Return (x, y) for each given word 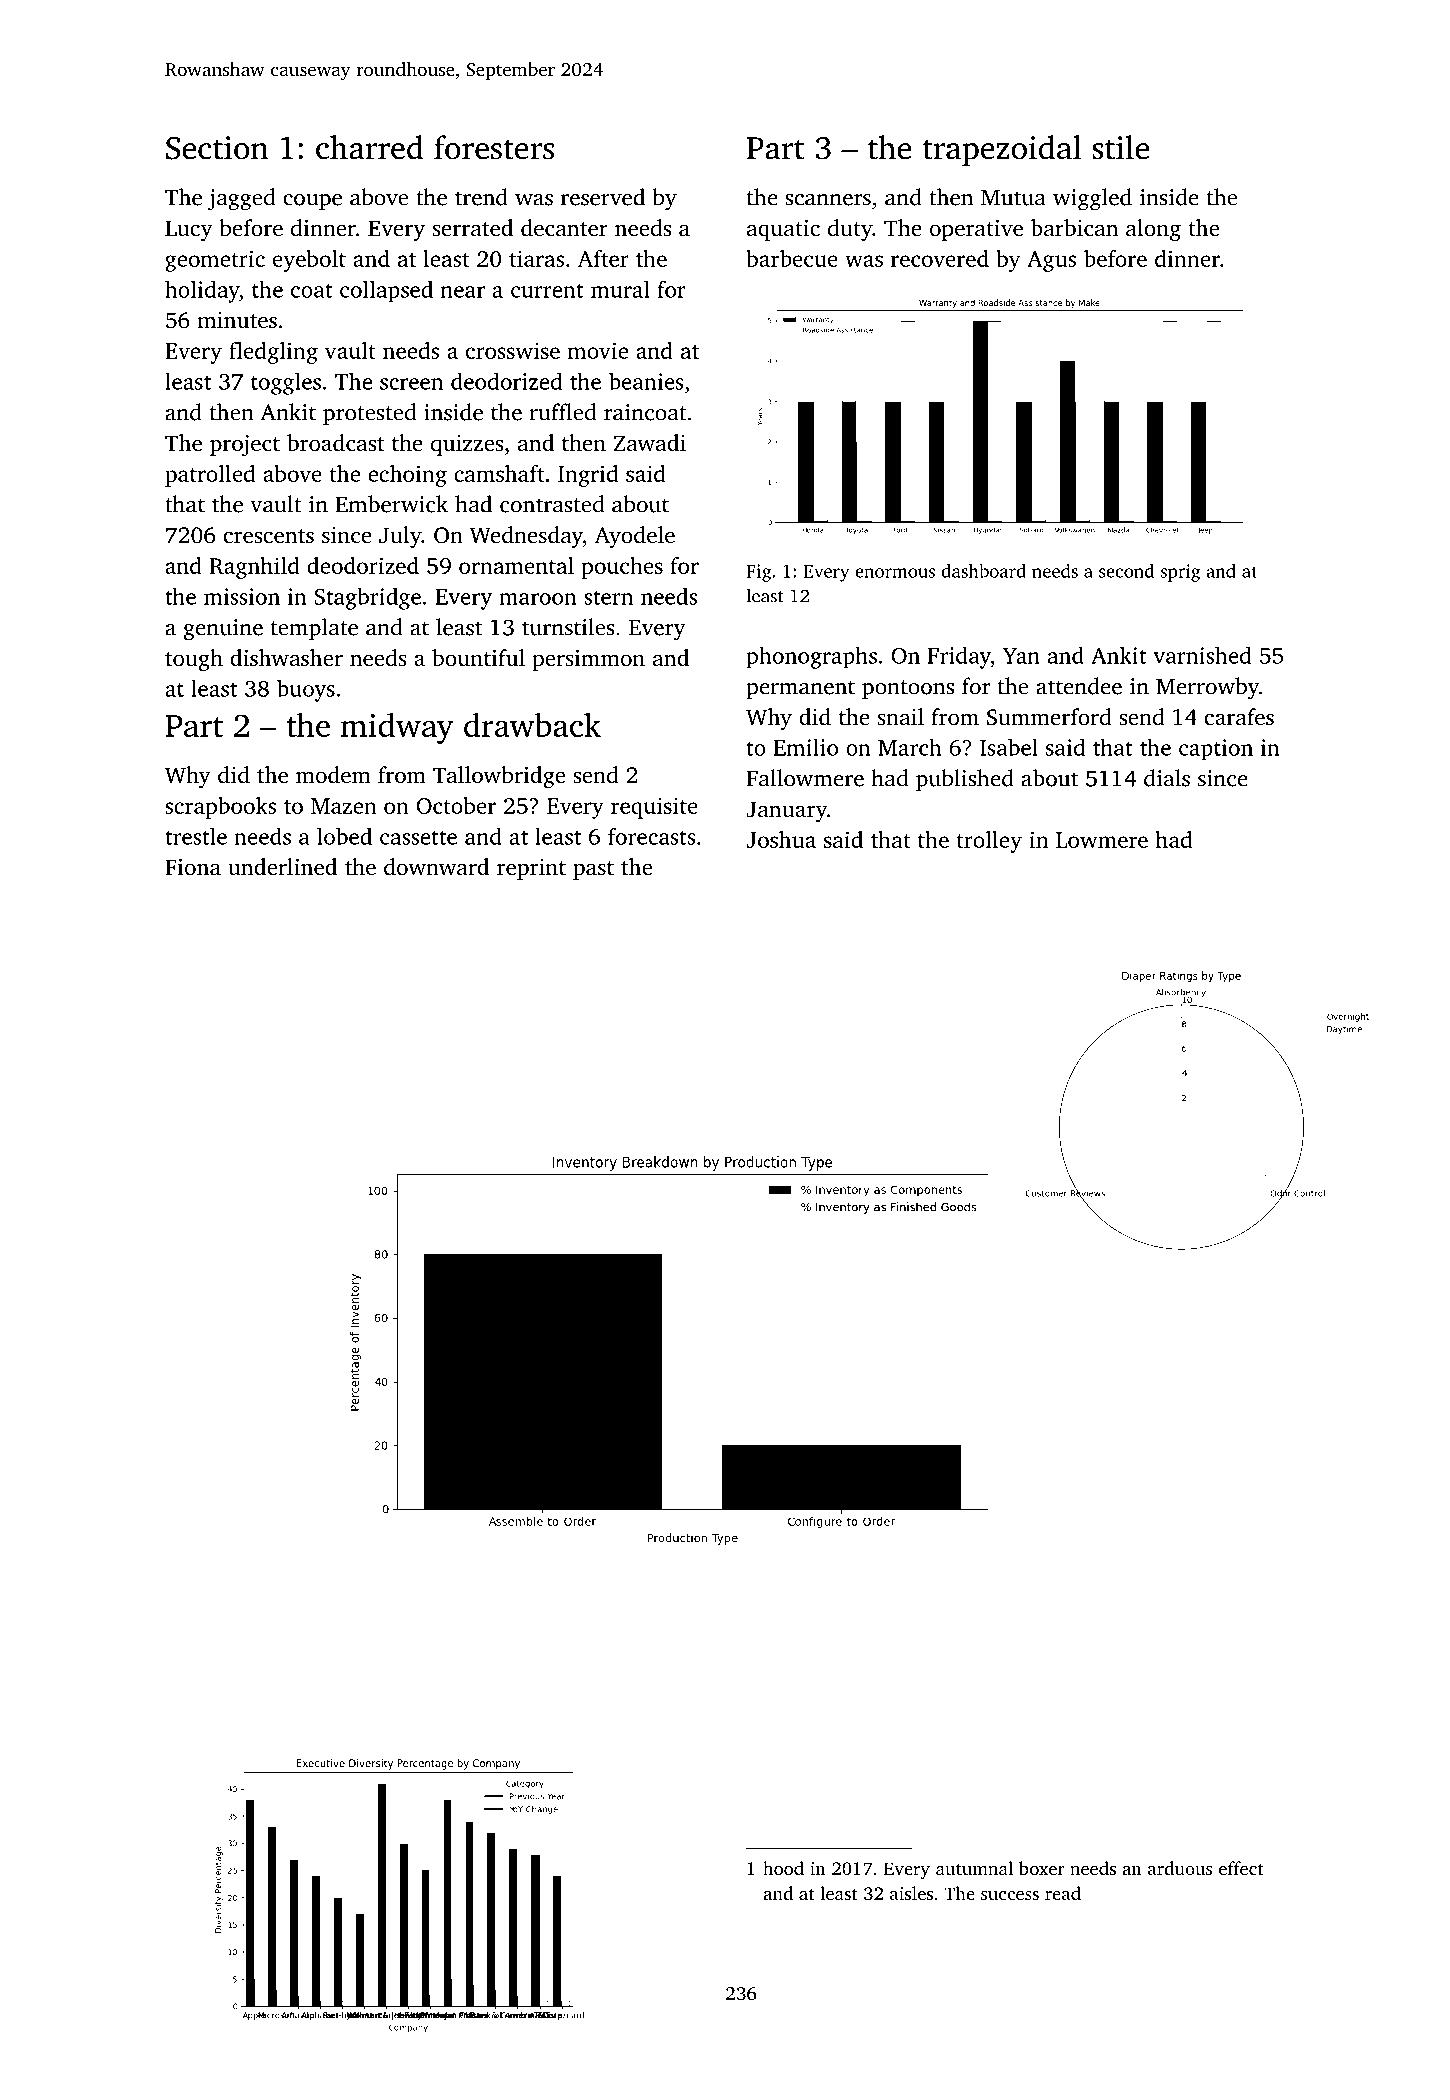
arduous (1180, 1868)
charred (370, 147)
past (593, 870)
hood (783, 1868)
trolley (989, 842)
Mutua (1013, 198)
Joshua (781, 839)
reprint (531, 869)
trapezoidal (1001, 150)
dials (1167, 778)
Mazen (344, 806)
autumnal (974, 1868)
